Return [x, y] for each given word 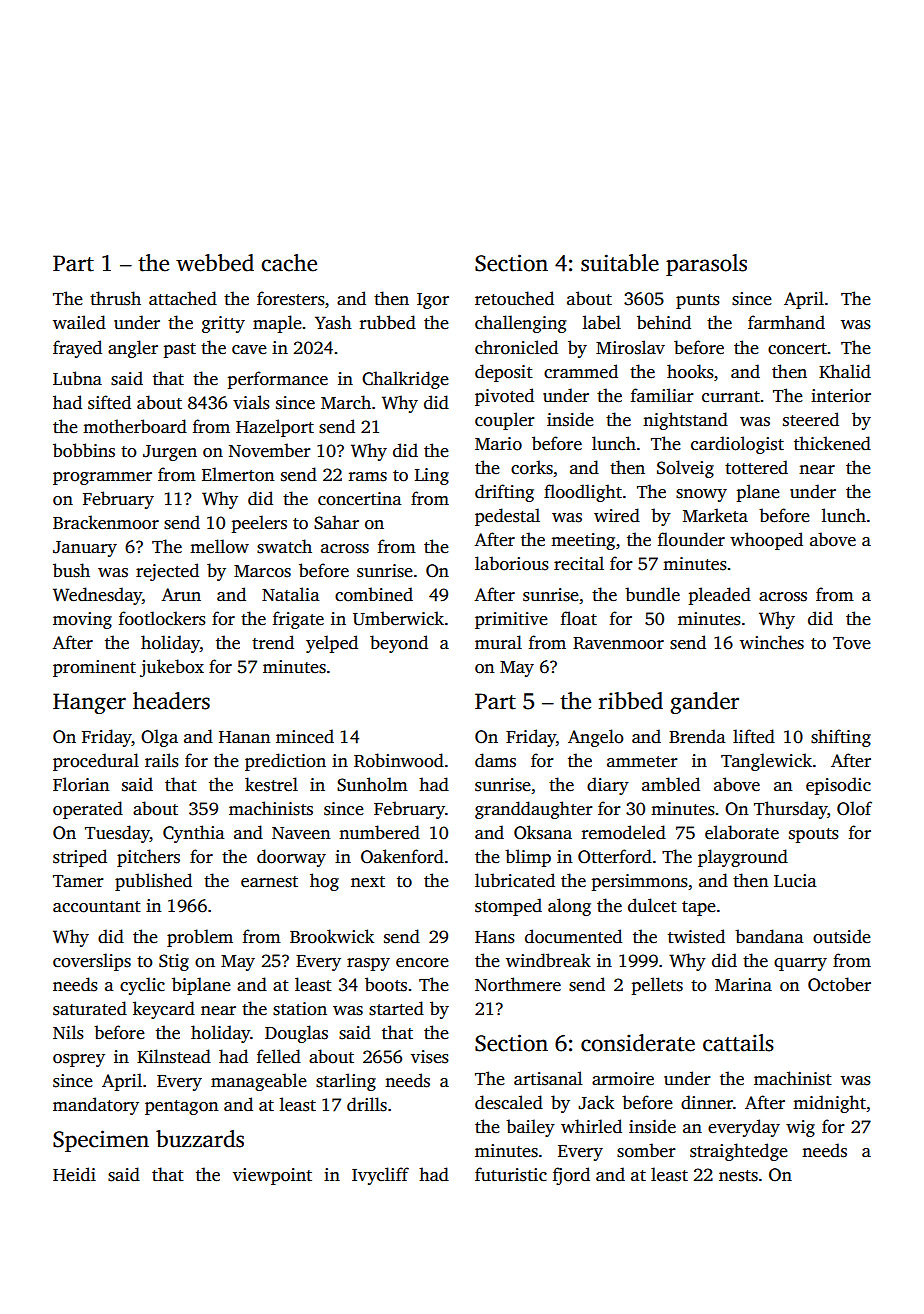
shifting [841, 738]
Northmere [518, 984]
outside [842, 936]
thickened [832, 443]
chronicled [516, 347]
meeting [583, 541]
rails [162, 760]
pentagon [181, 1107]
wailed [79, 322]
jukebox [172, 668]
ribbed [631, 701]
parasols [706, 265]
